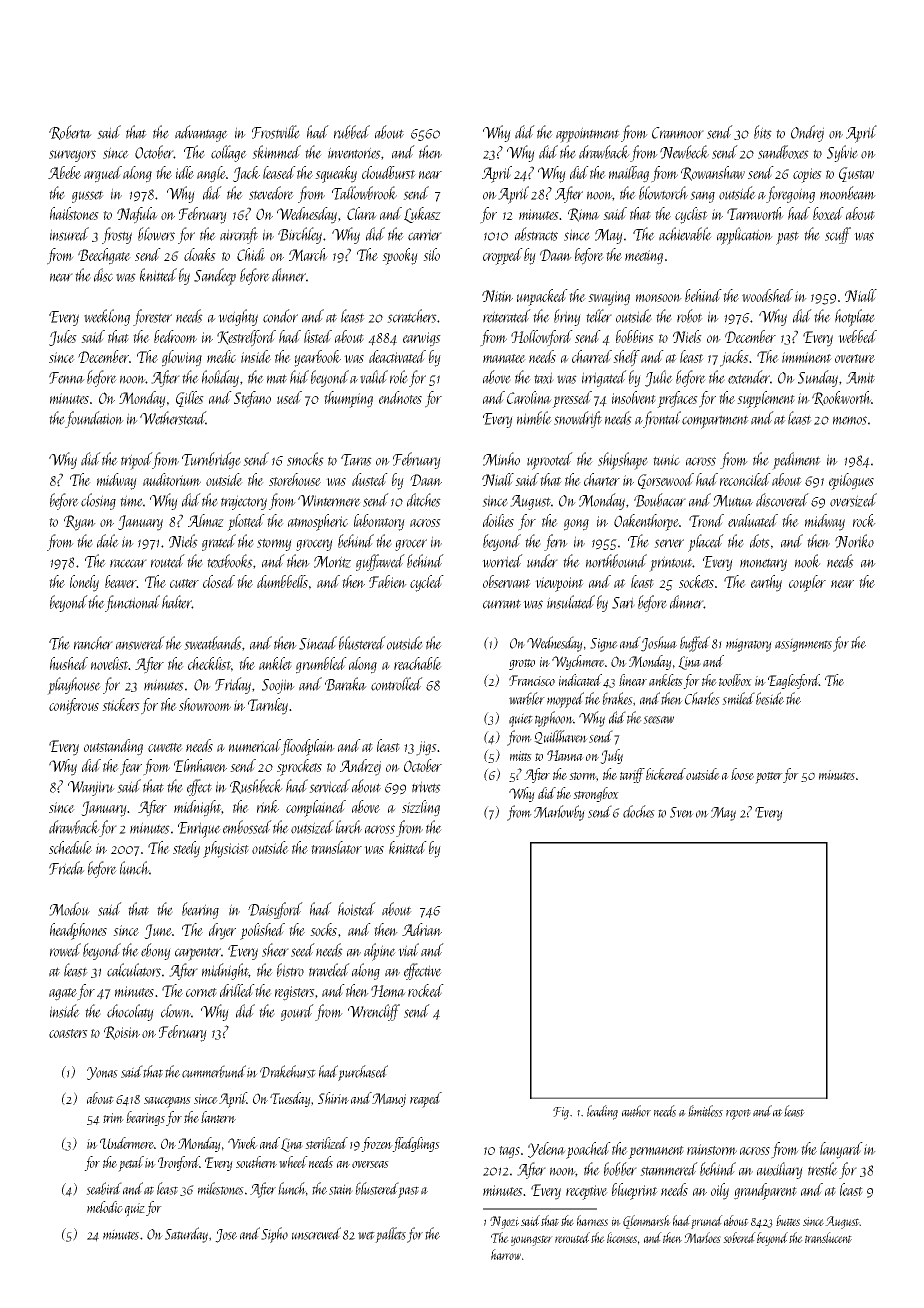 The width and height of the screenshot is (924, 1308). I want to click on saucepans, so click(167, 1102).
